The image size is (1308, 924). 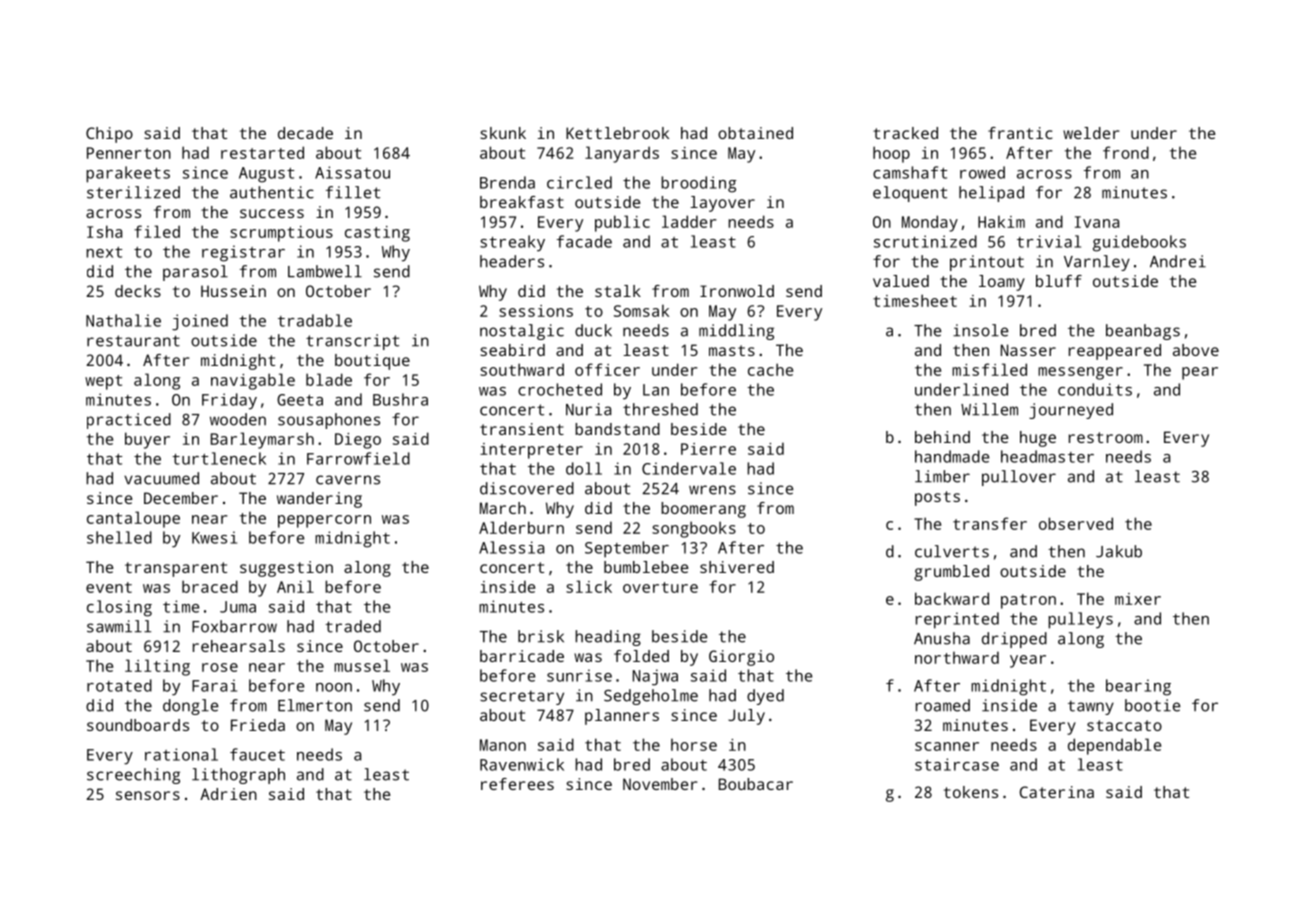 I want to click on frantic, so click(x=1020, y=133).
